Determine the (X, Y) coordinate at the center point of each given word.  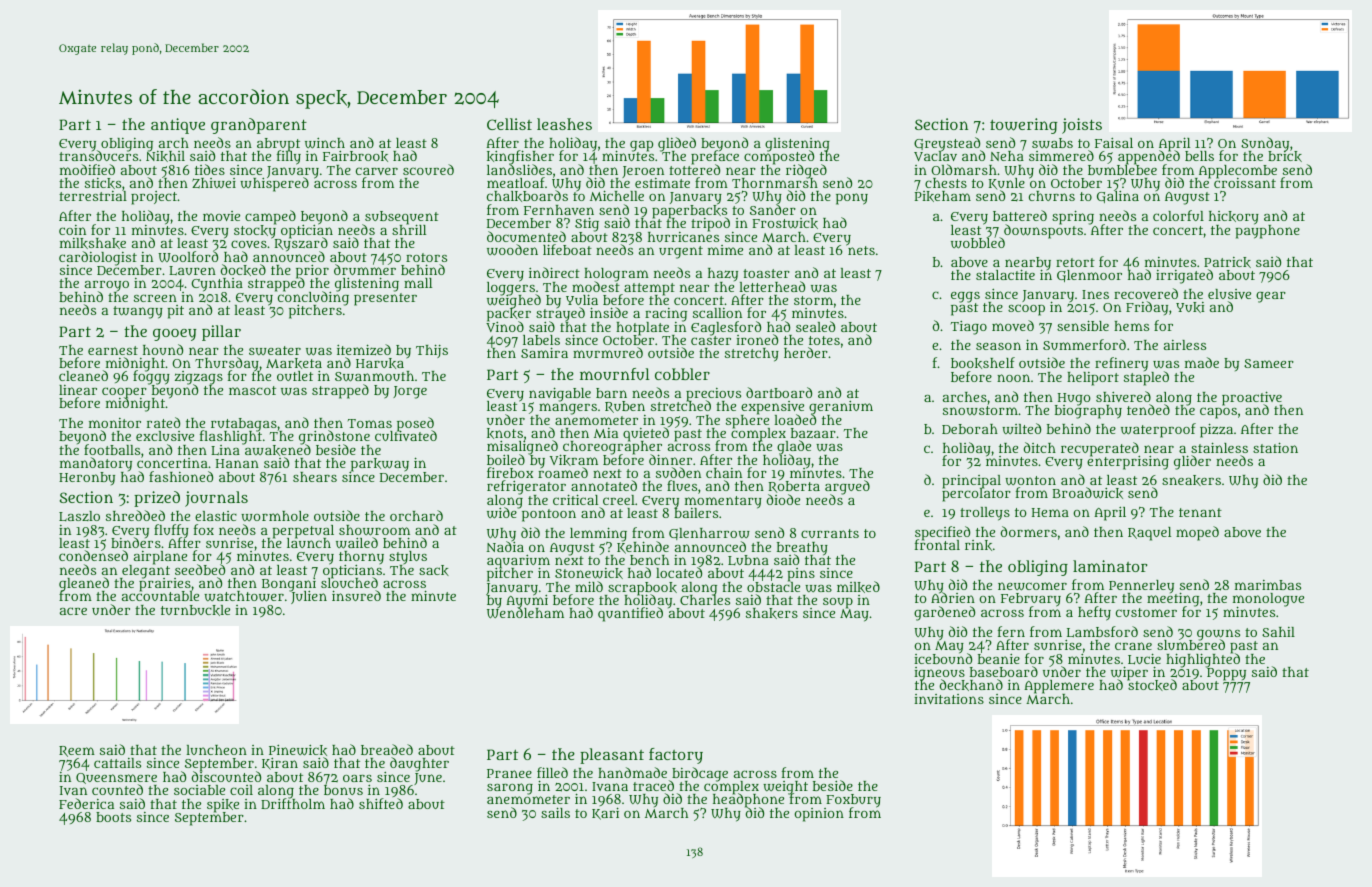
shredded (135, 515)
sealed (815, 326)
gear (1271, 297)
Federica (86, 803)
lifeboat (567, 249)
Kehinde (643, 548)
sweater (275, 350)
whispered (274, 185)
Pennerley (1141, 587)
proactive (1252, 398)
